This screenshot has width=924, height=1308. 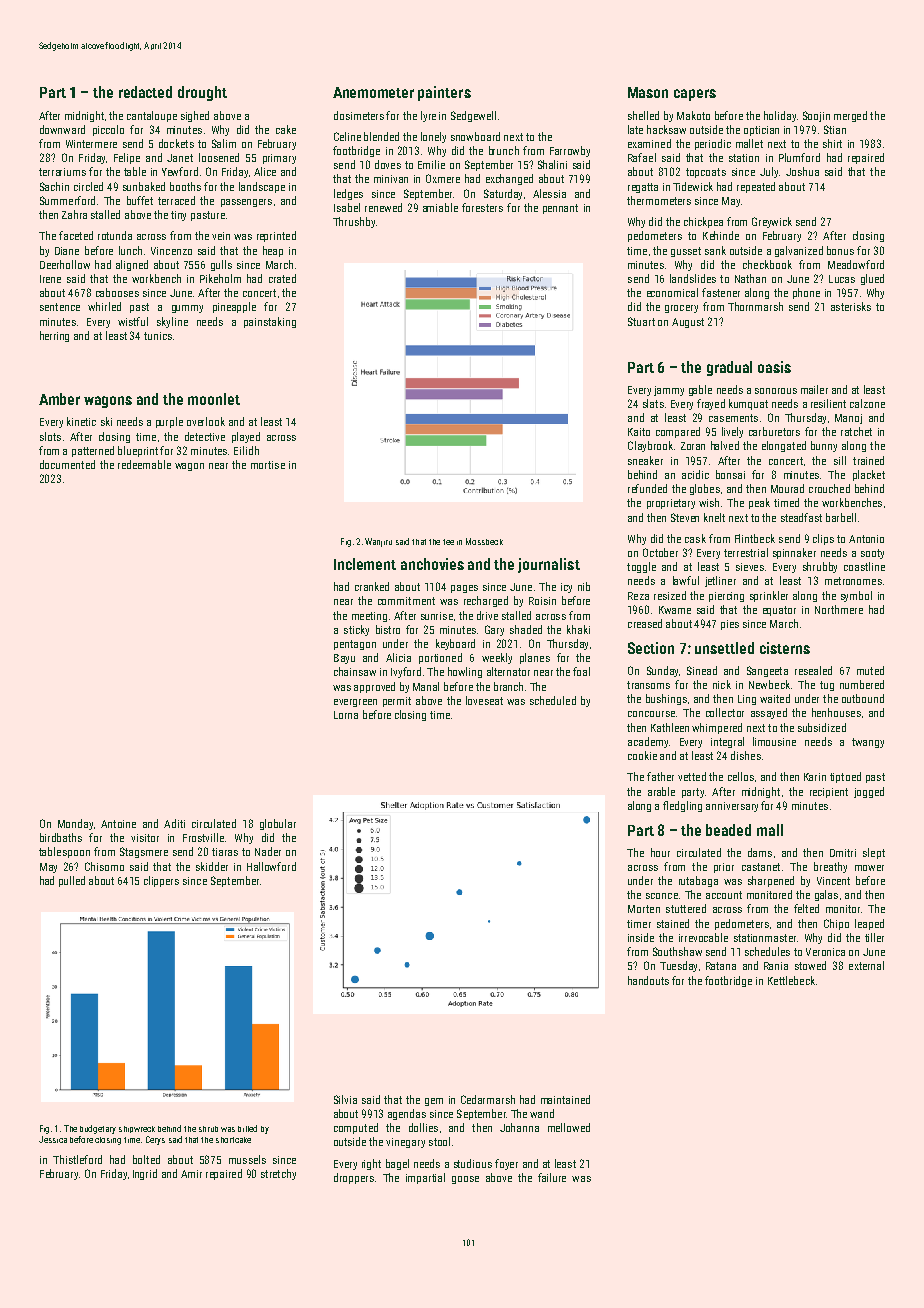 What do you see at coordinates (867, 403) in the screenshot?
I see `calzone` at bounding box center [867, 403].
